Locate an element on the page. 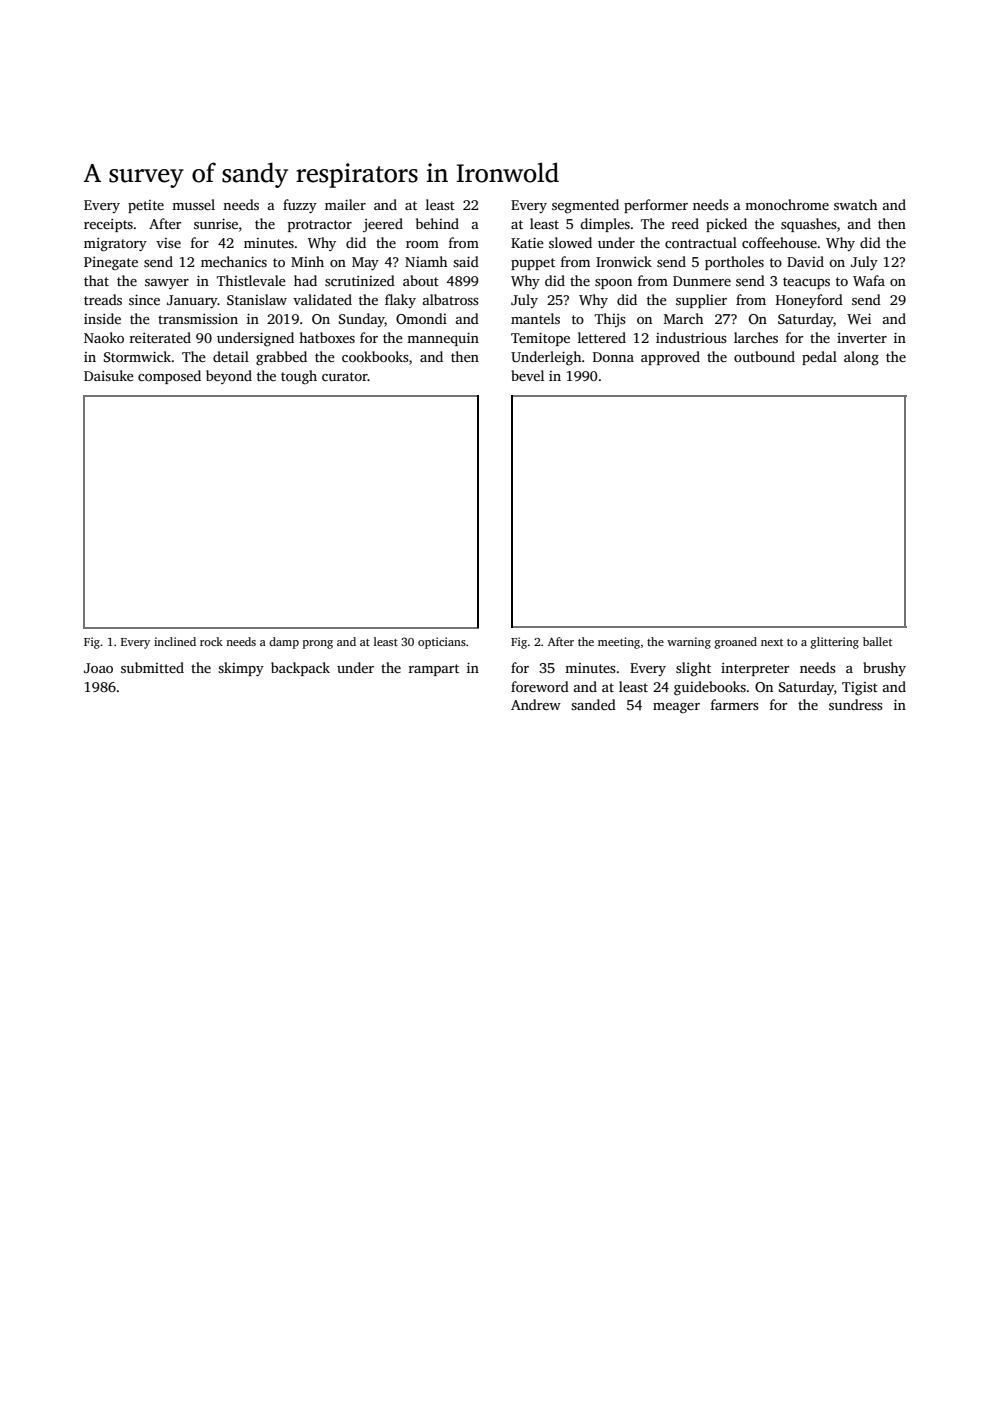 Image resolution: width=990 pixels, height=1406 pixels. Andrew is located at coordinates (536, 704).
